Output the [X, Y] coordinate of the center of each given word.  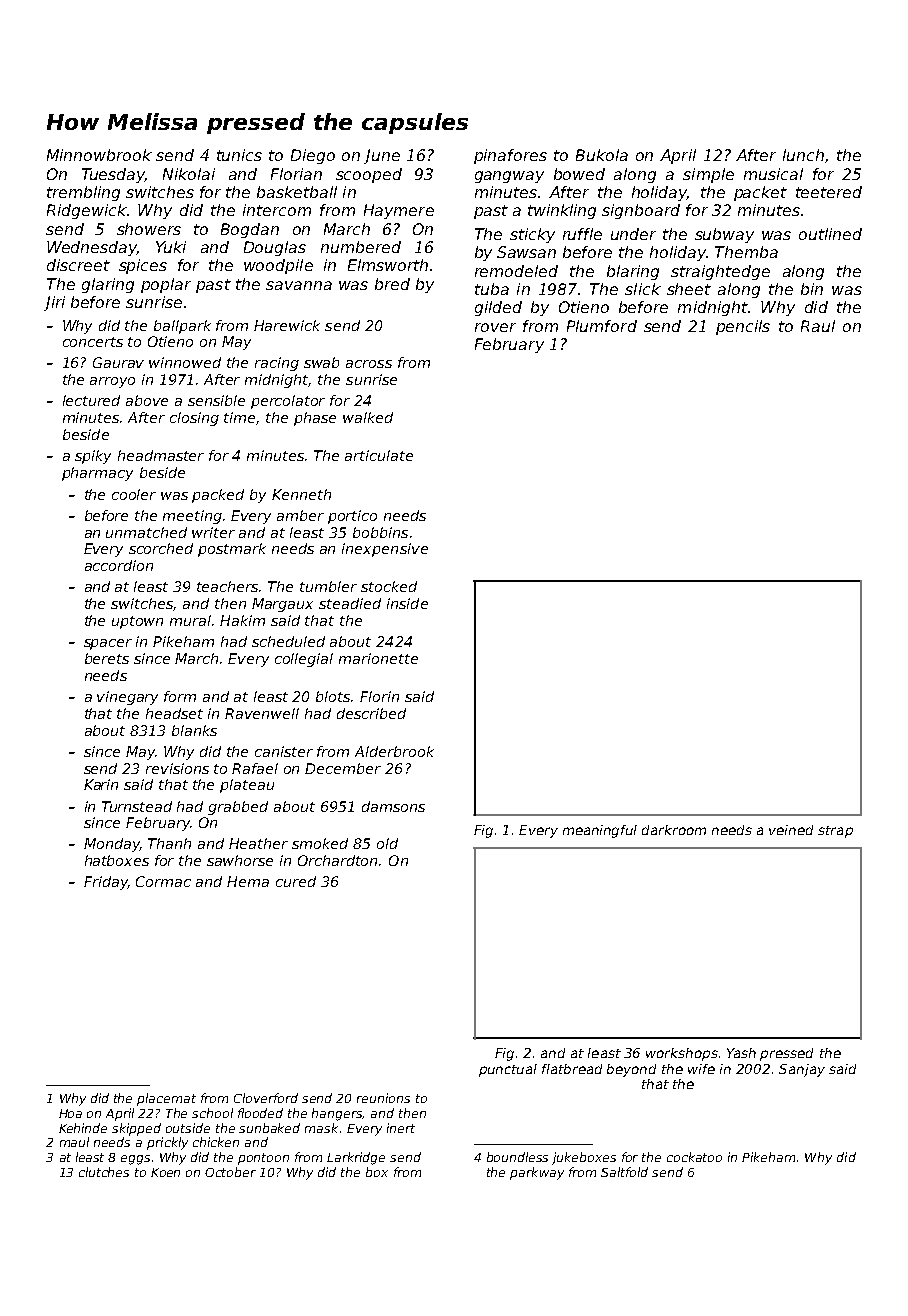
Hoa [70, 1113]
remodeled [516, 271]
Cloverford [266, 1098]
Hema [248, 881]
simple [708, 175]
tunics [239, 155]
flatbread [572, 1069]
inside [407, 603]
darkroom [674, 830]
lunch [803, 155]
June [382, 156]
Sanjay [802, 1070]
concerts [93, 342]
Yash [741, 1053]
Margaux [282, 605]
